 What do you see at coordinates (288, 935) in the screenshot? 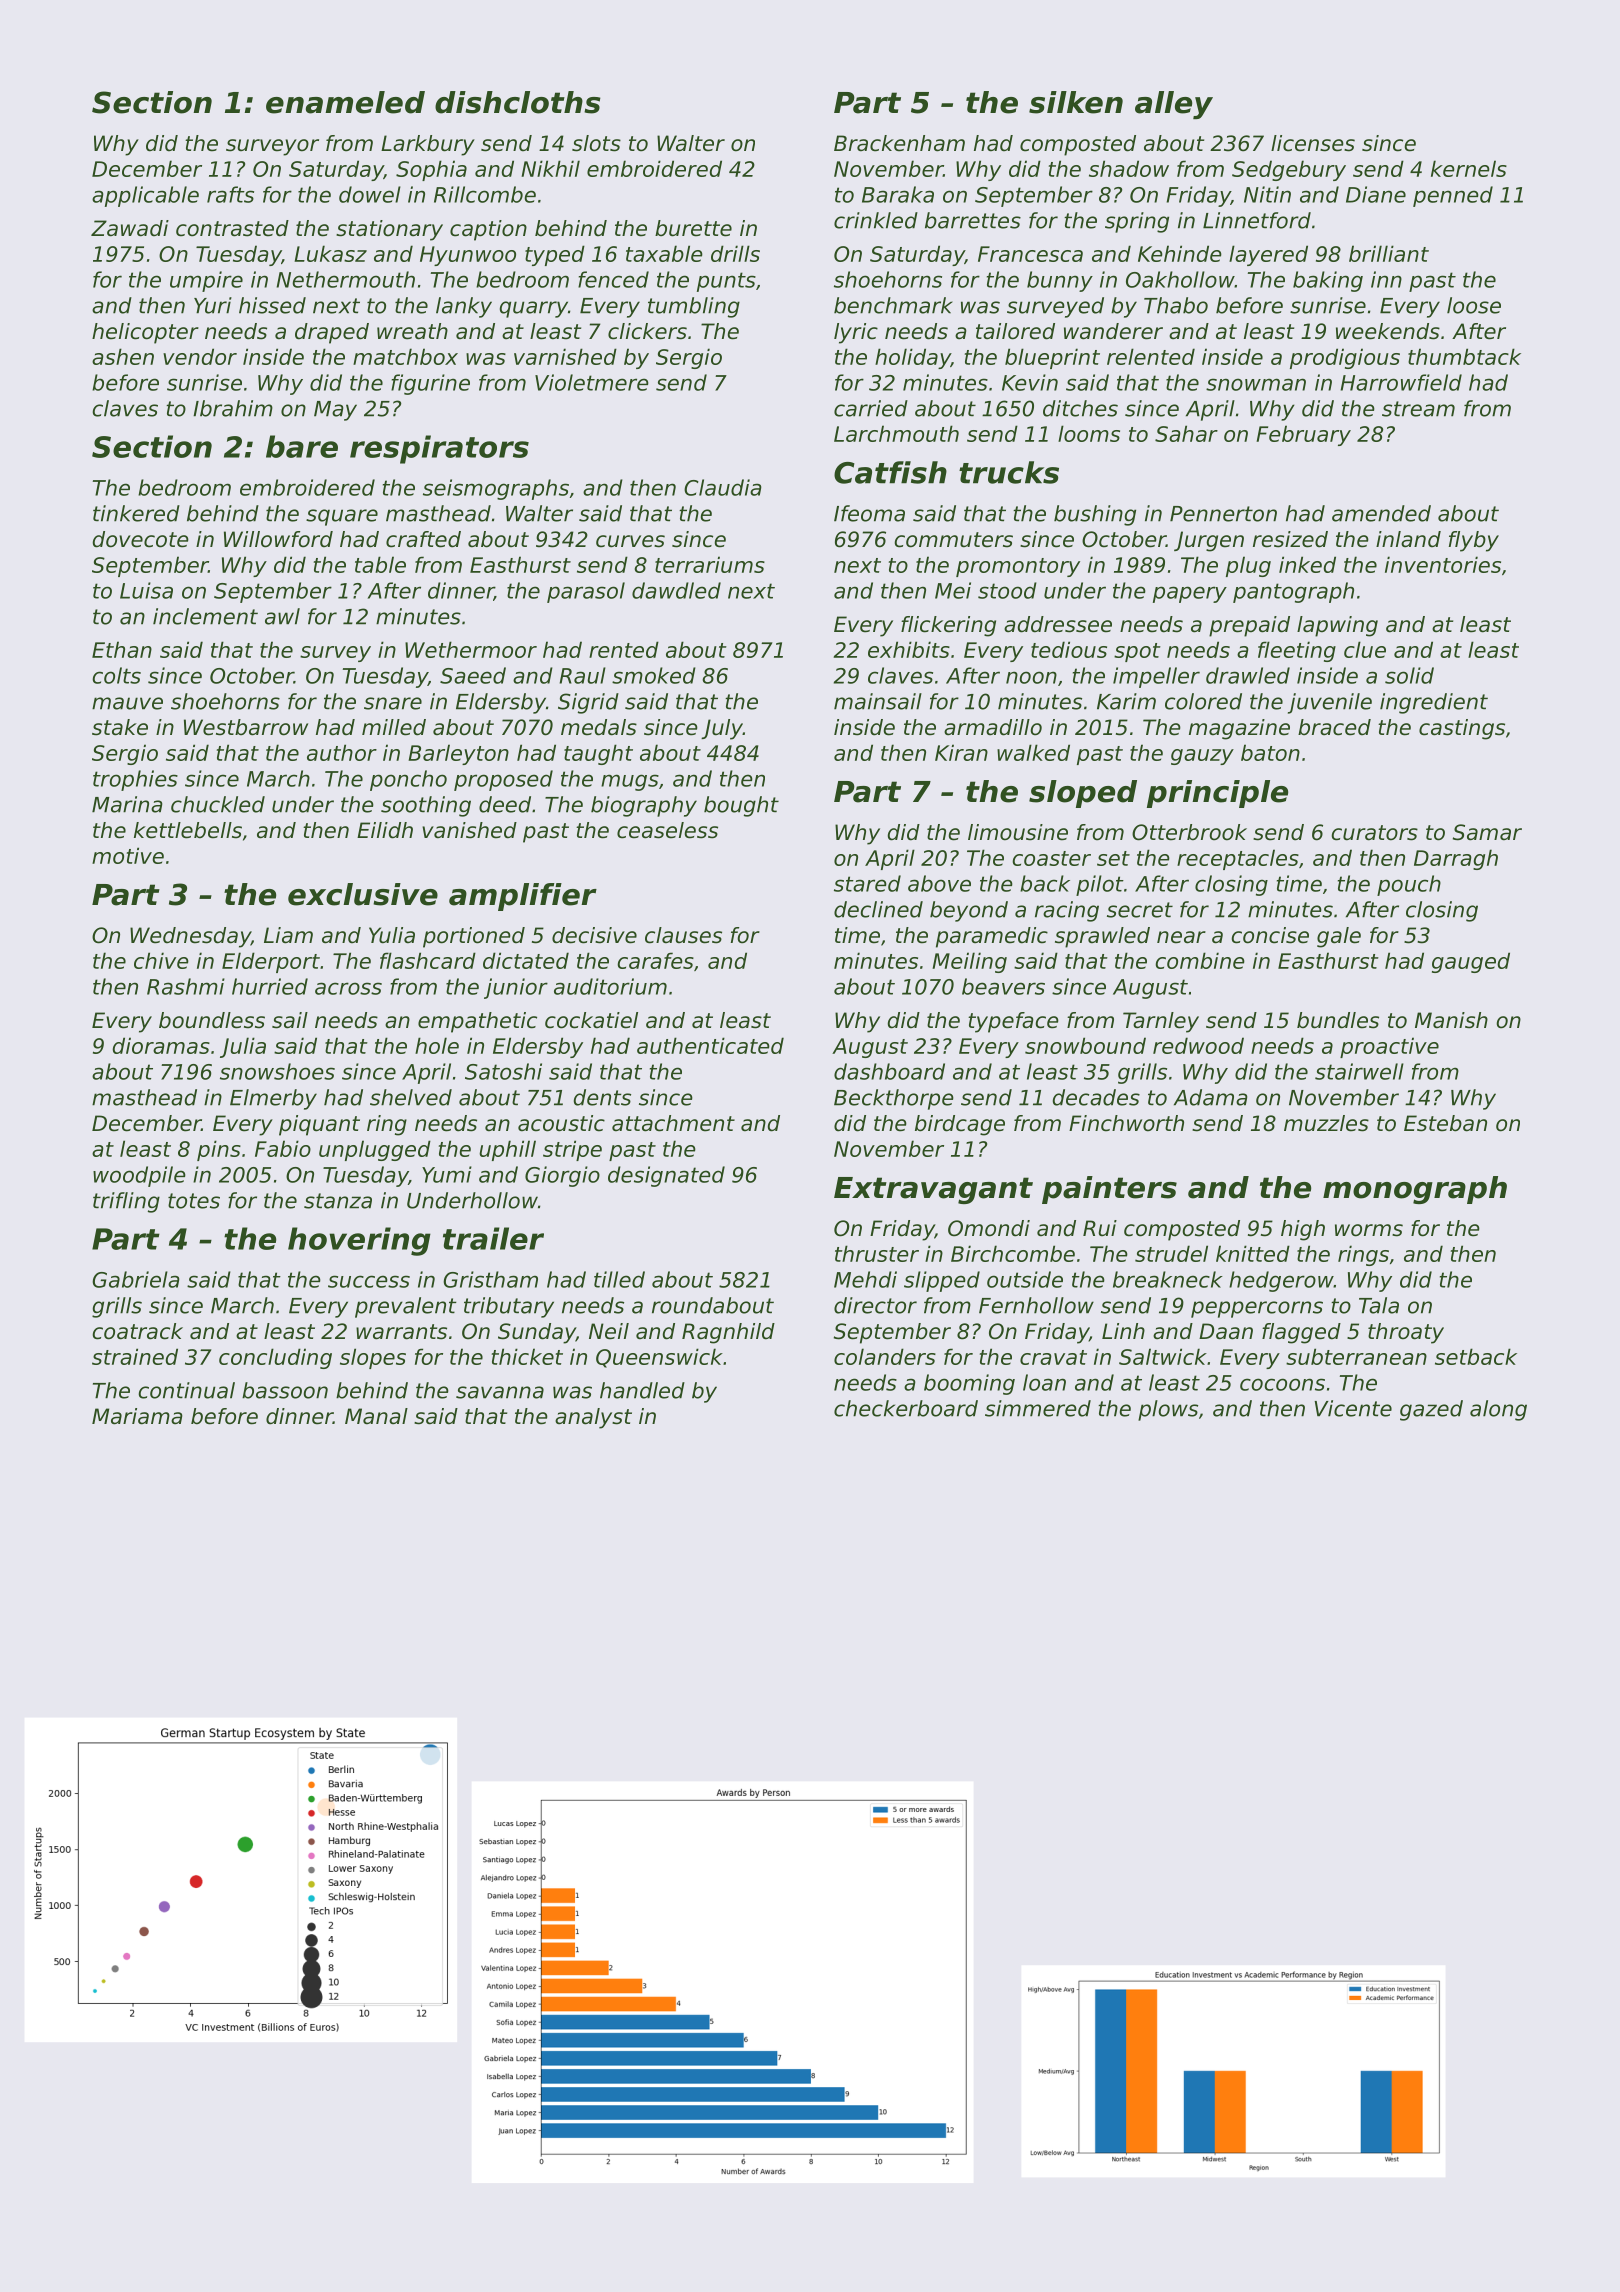
I see `Liam` at bounding box center [288, 935].
